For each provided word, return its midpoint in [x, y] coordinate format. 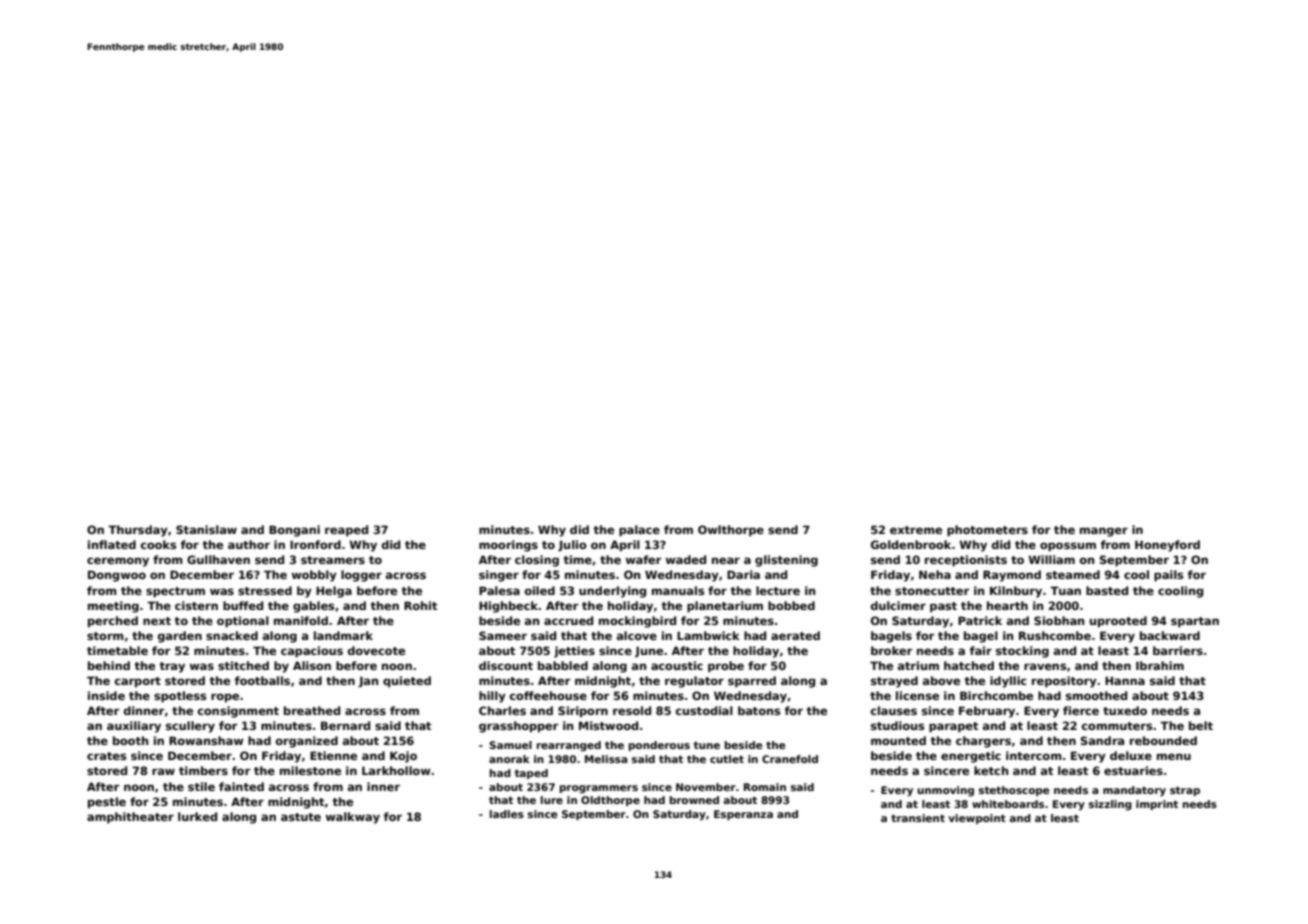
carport [138, 682]
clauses [894, 710]
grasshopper [519, 727]
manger [1104, 532]
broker [892, 650]
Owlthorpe [731, 531]
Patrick [980, 620]
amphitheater [130, 818]
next [157, 621]
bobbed [791, 605]
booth [130, 740]
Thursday [138, 531]
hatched [969, 665]
